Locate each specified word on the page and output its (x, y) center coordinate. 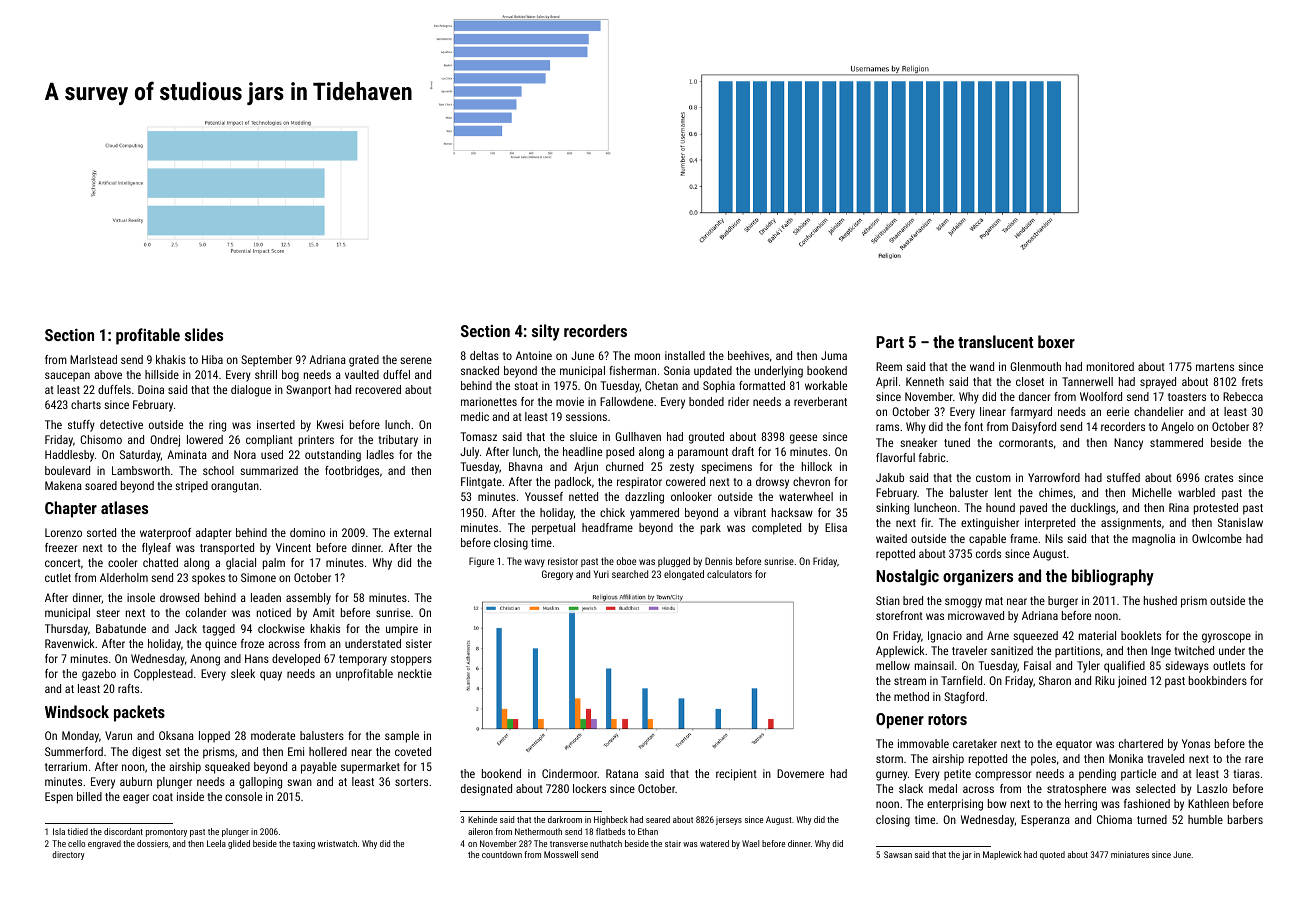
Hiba (212, 359)
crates (1219, 478)
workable (826, 385)
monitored (1110, 366)
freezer (61, 547)
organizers (978, 577)
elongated (684, 575)
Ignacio (945, 637)
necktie (415, 673)
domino (307, 532)
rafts (128, 688)
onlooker (691, 496)
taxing (304, 844)
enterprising (955, 805)
